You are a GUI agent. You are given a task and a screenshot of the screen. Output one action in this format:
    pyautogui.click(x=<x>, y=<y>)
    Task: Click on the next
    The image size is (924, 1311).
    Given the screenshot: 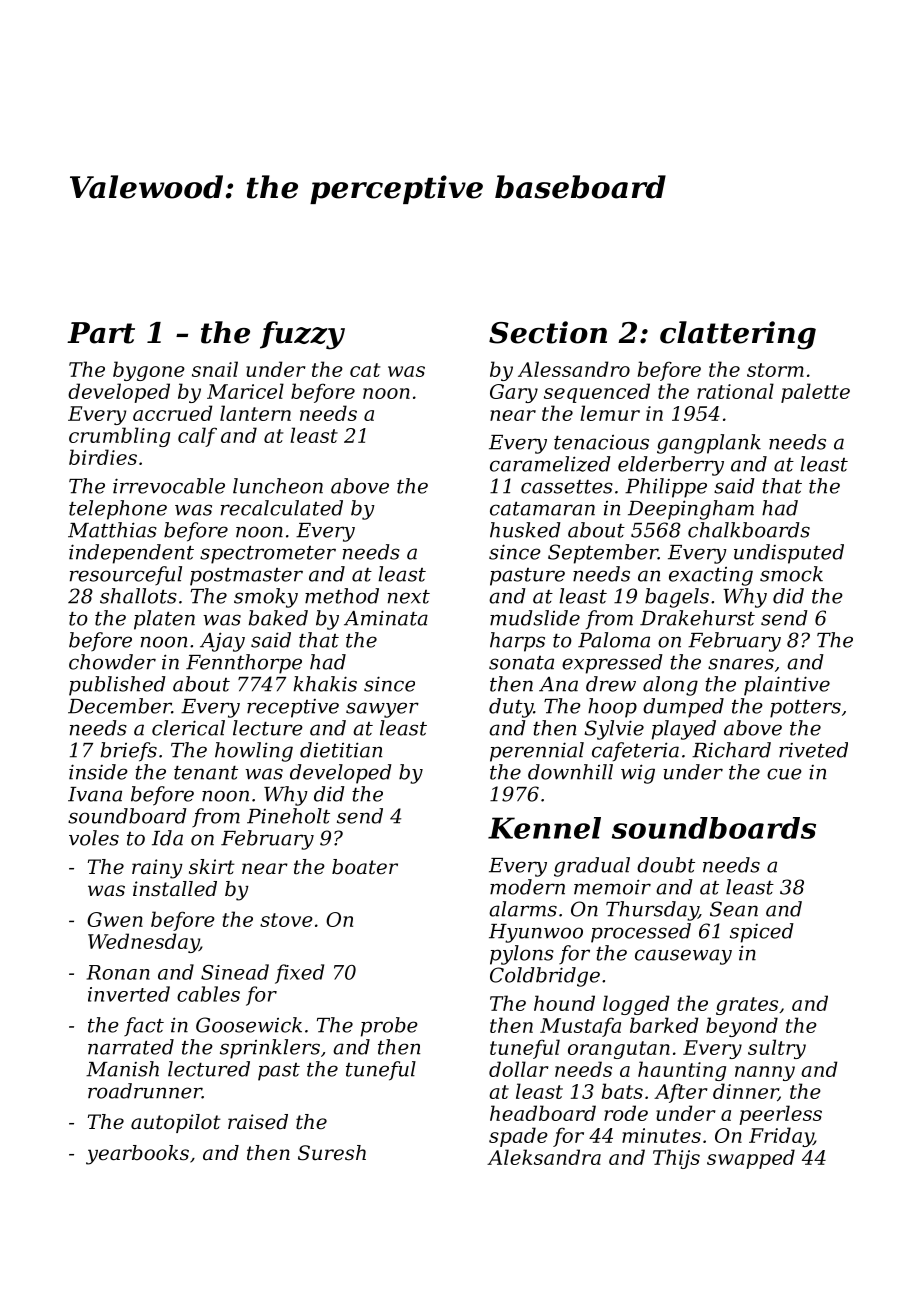 What is the action you would take?
    pyautogui.click(x=409, y=597)
